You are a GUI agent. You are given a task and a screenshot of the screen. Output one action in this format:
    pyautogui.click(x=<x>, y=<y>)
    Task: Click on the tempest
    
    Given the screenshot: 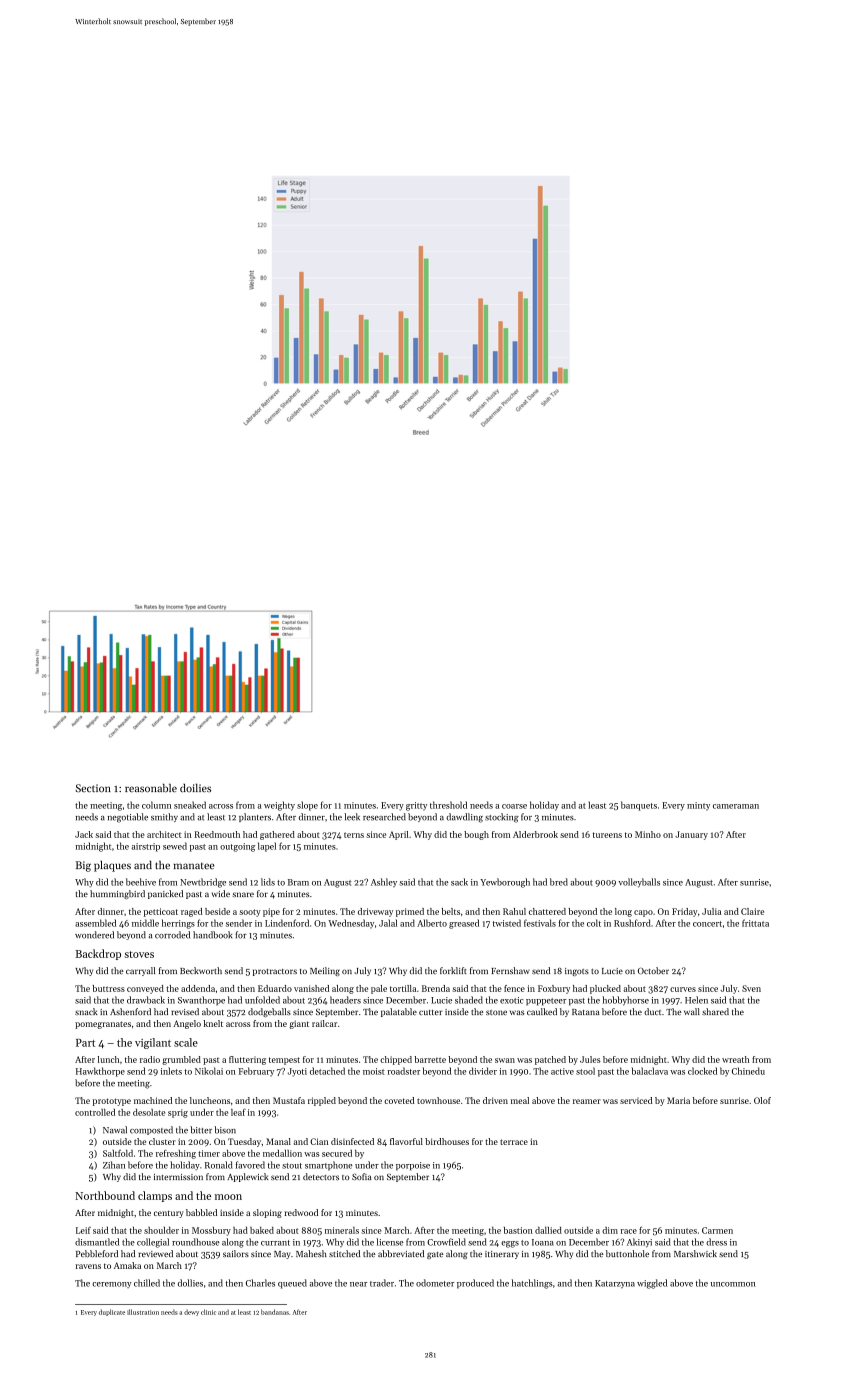 What is the action you would take?
    pyautogui.click(x=284, y=1061)
